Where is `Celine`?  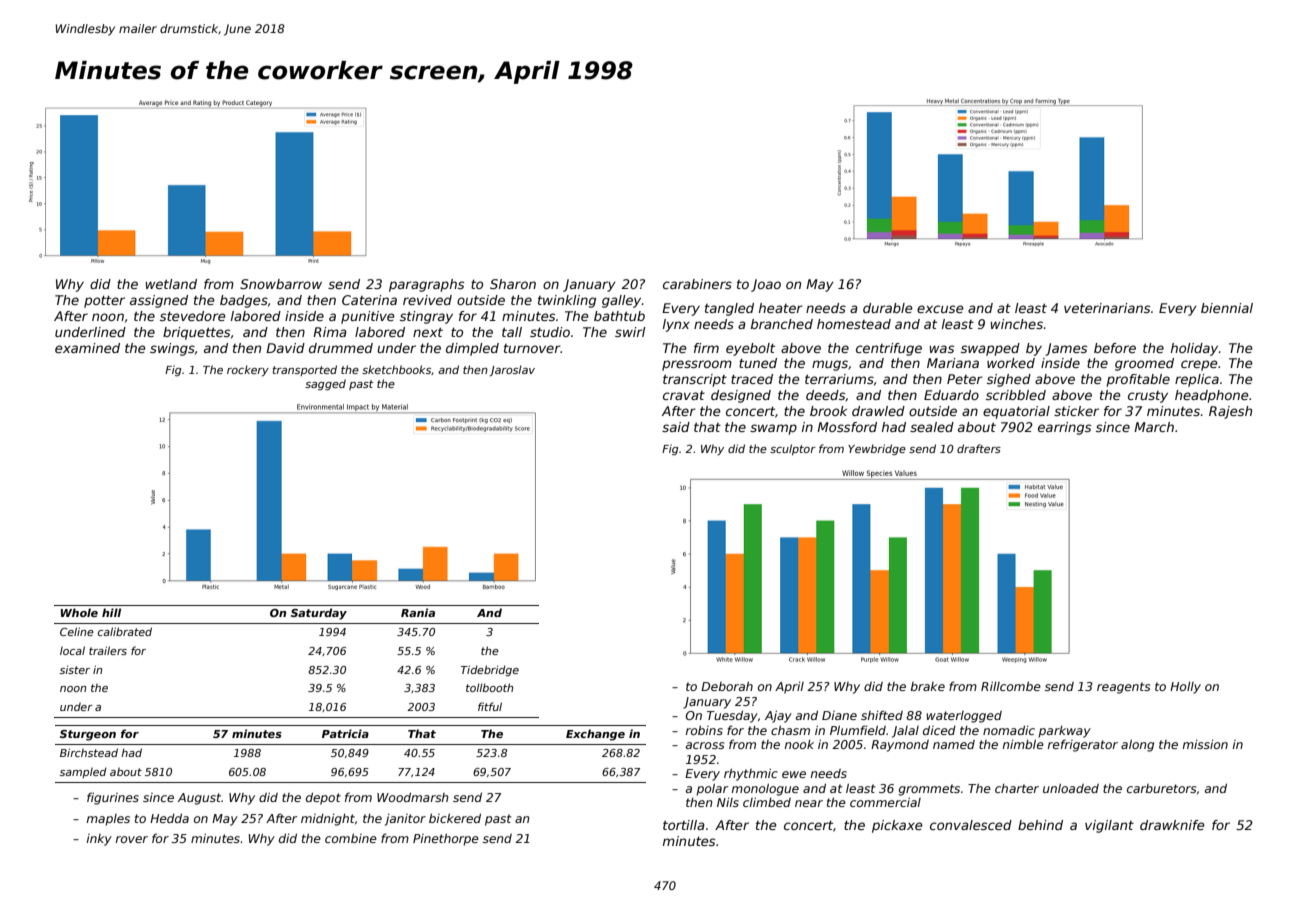 Celine is located at coordinates (77, 631).
